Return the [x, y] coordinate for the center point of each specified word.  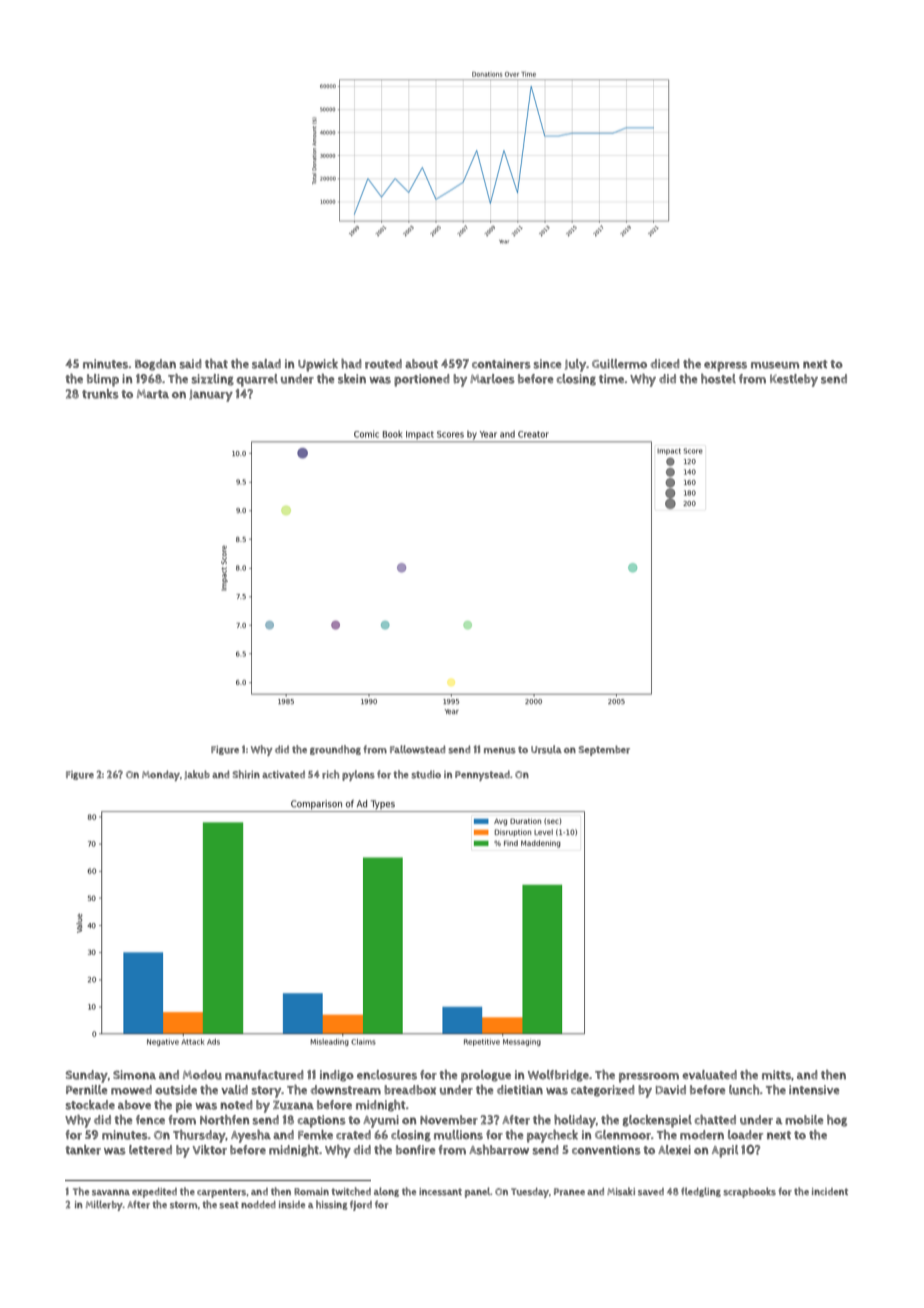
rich [330, 774]
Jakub [197, 775]
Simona [134, 1075]
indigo [337, 1076]
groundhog [335, 750]
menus [500, 750]
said [190, 364]
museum [775, 365]
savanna [111, 1193]
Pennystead [482, 775]
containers [501, 364]
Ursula [546, 749]
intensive [814, 1090]
